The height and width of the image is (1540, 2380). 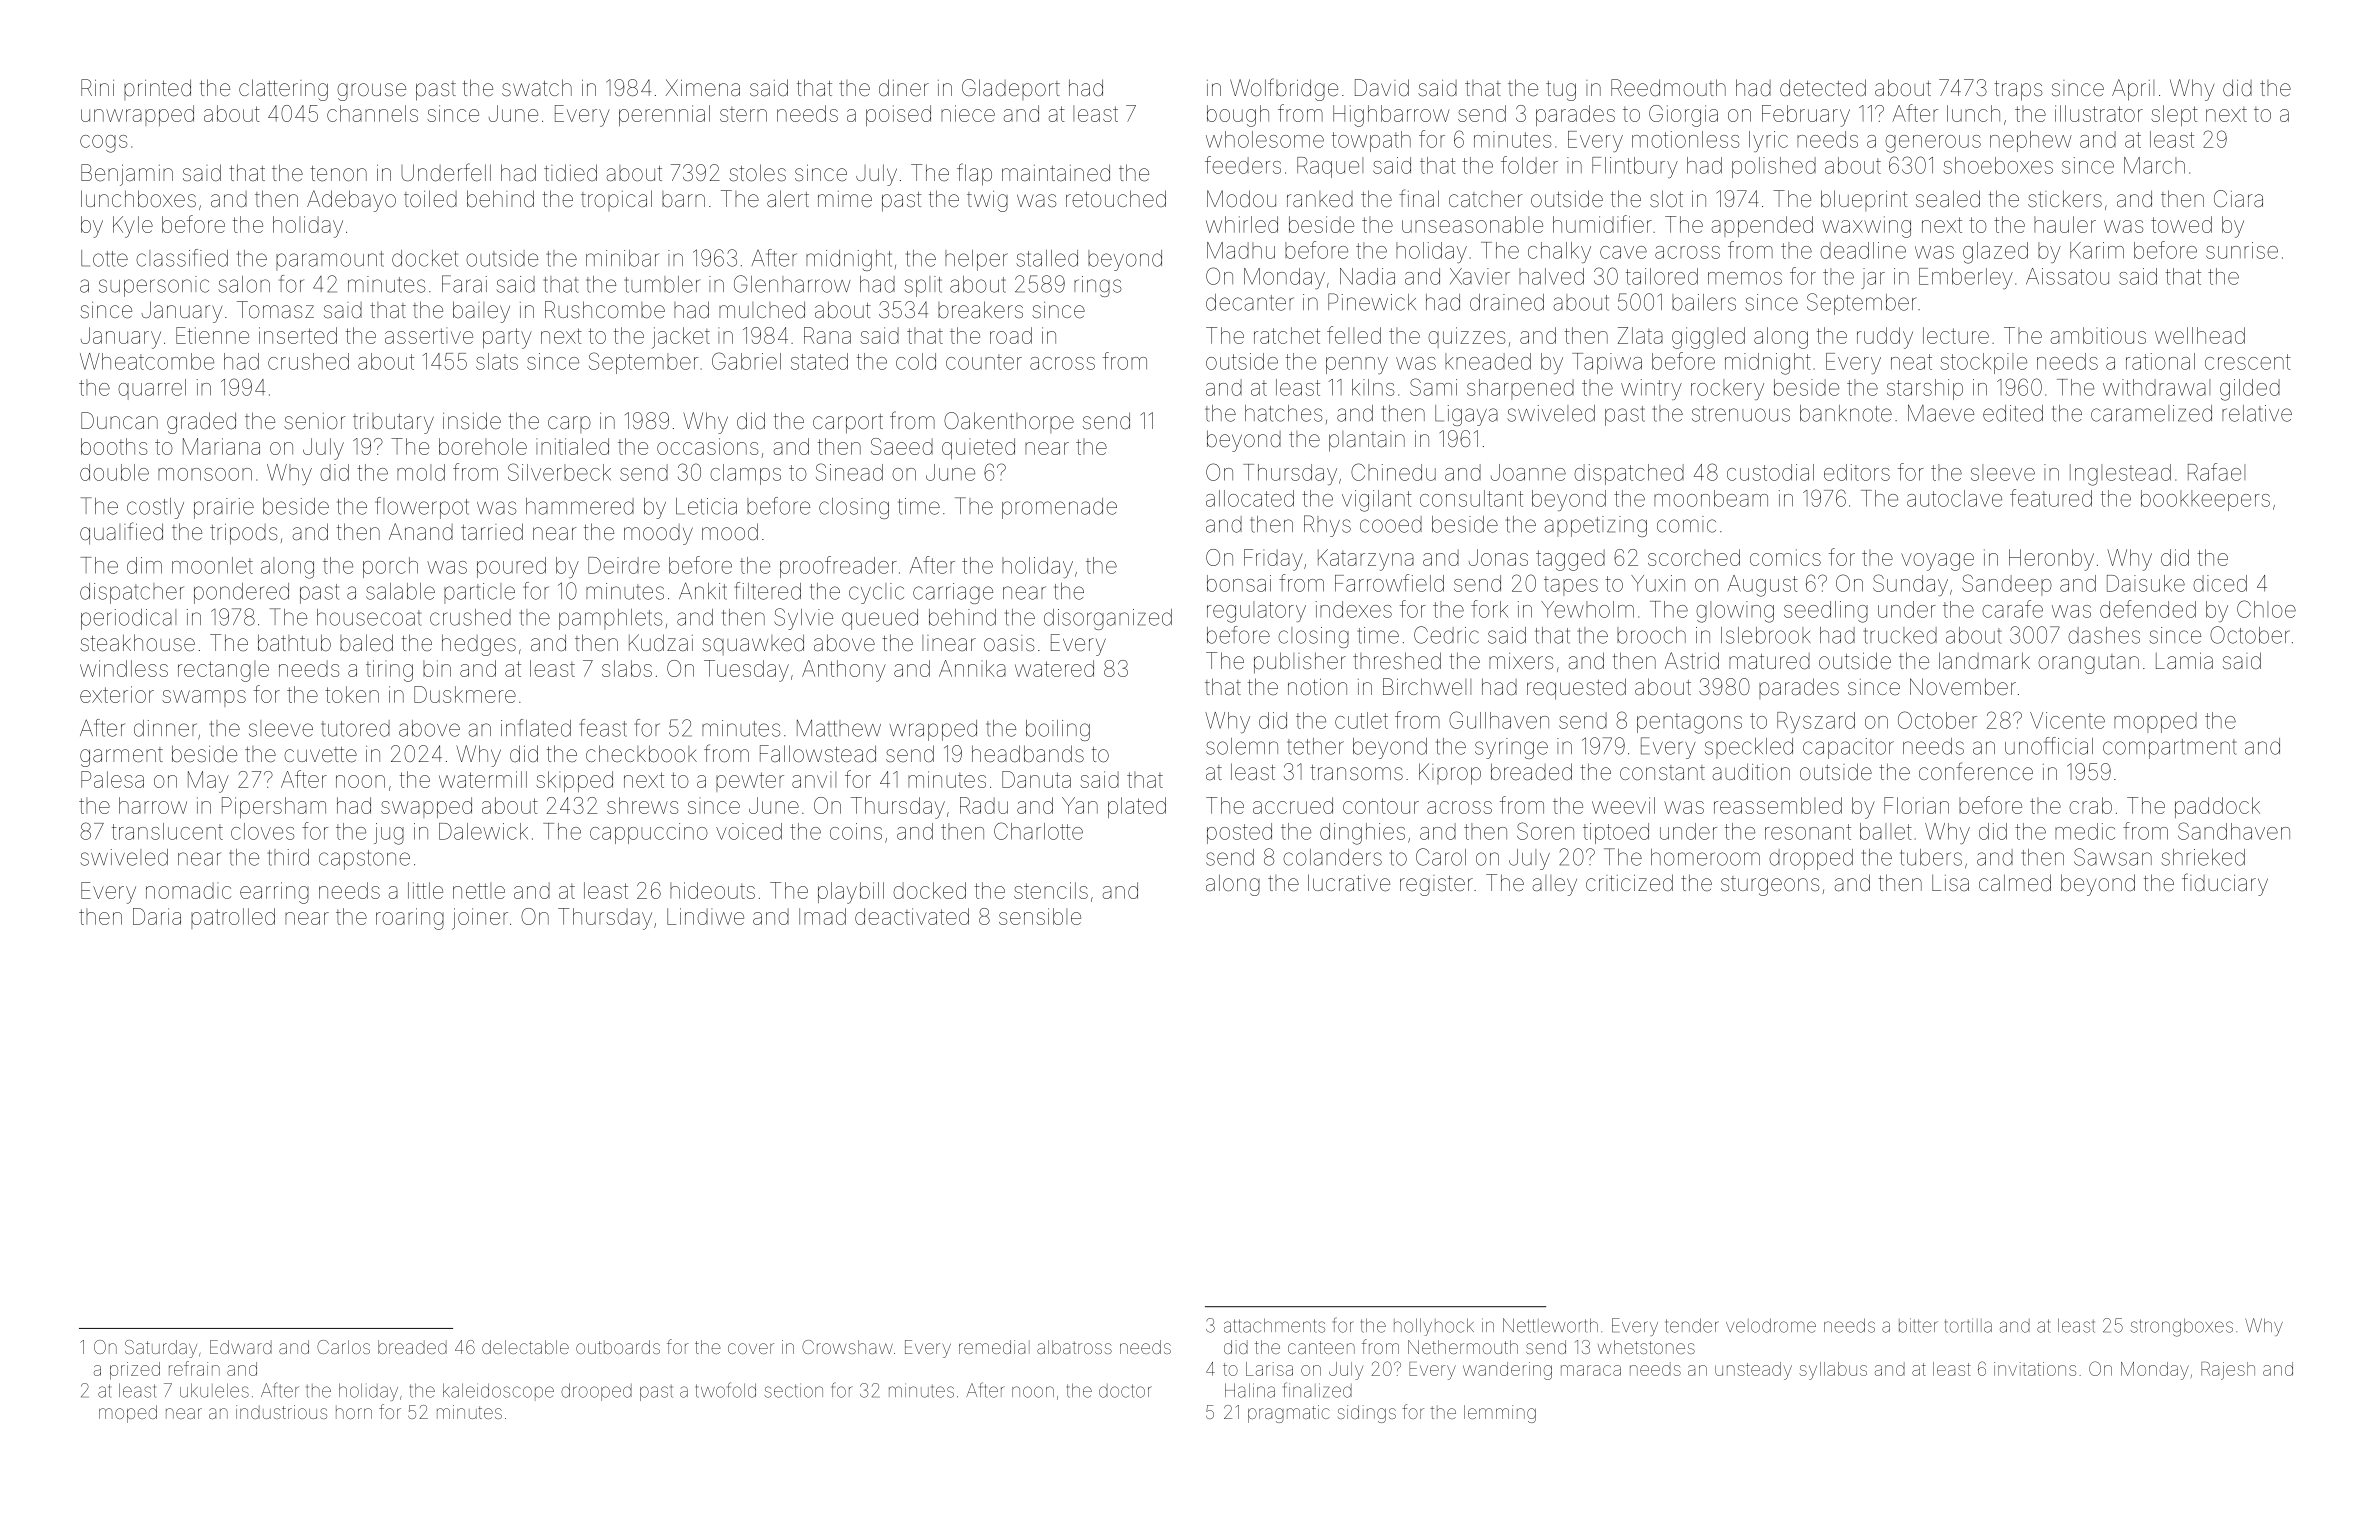 I want to click on Cedric, so click(x=1446, y=635).
